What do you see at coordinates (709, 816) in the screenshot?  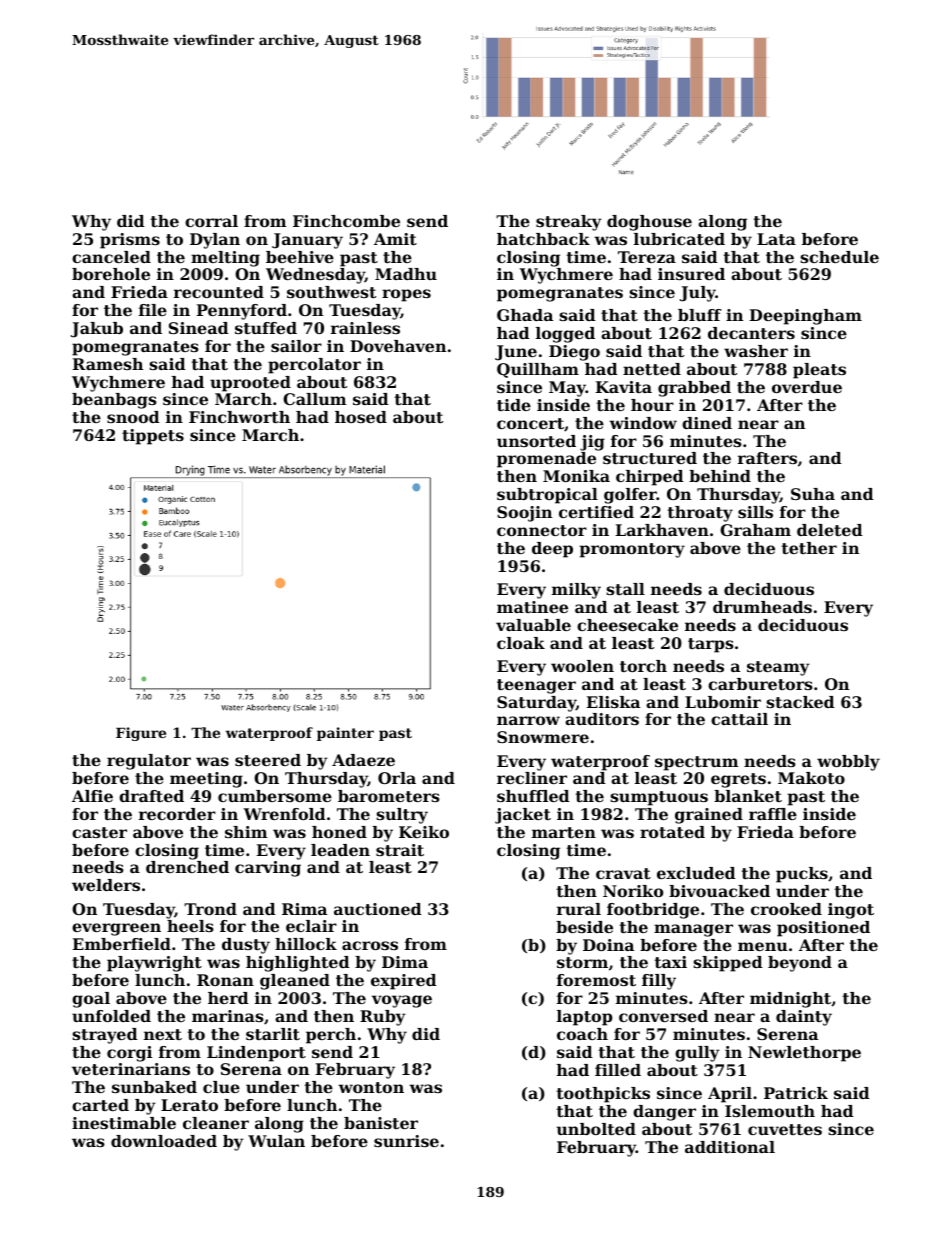 I see `grained` at bounding box center [709, 816].
